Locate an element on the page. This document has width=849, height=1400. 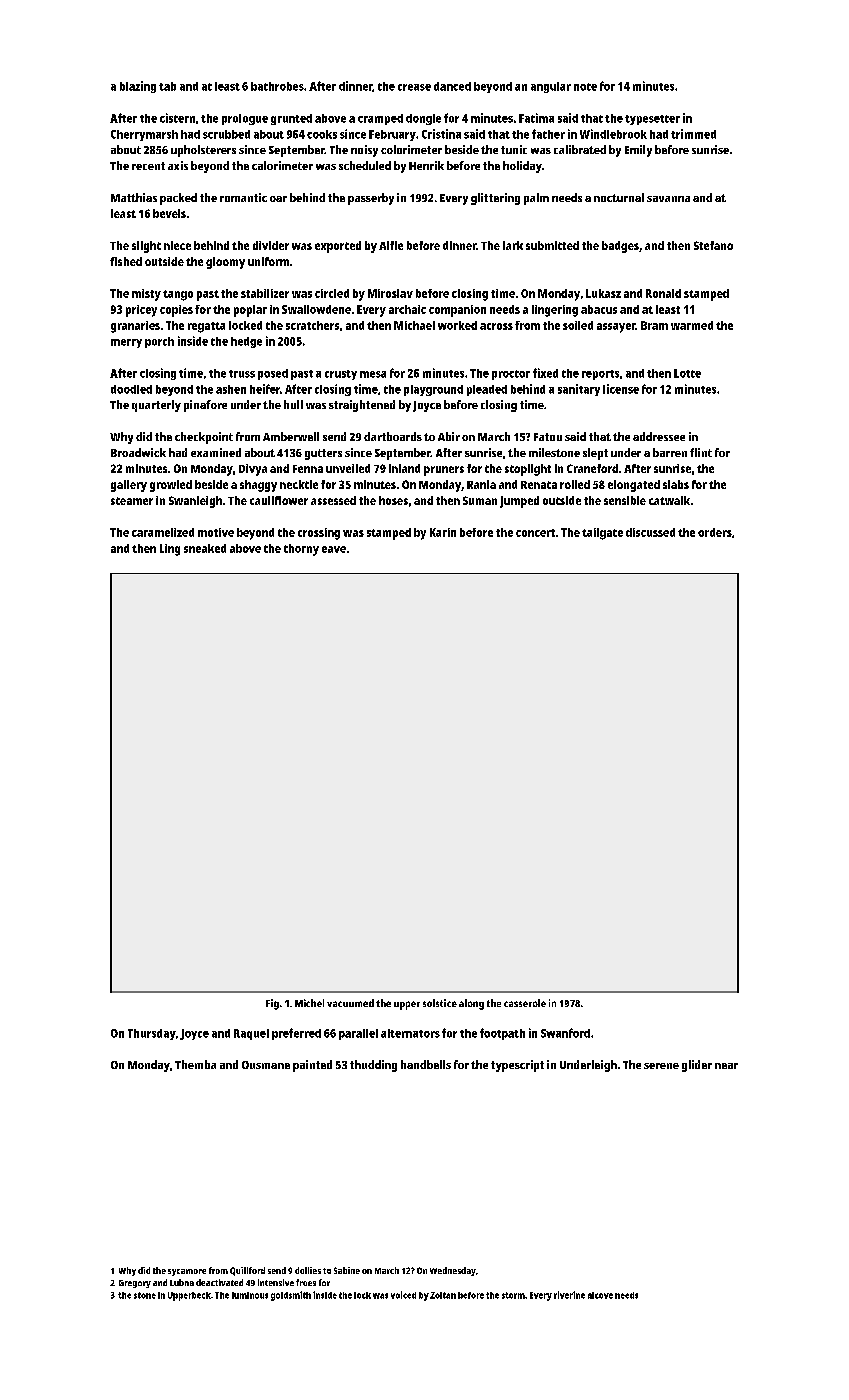
sycamore is located at coordinates (187, 1272).
